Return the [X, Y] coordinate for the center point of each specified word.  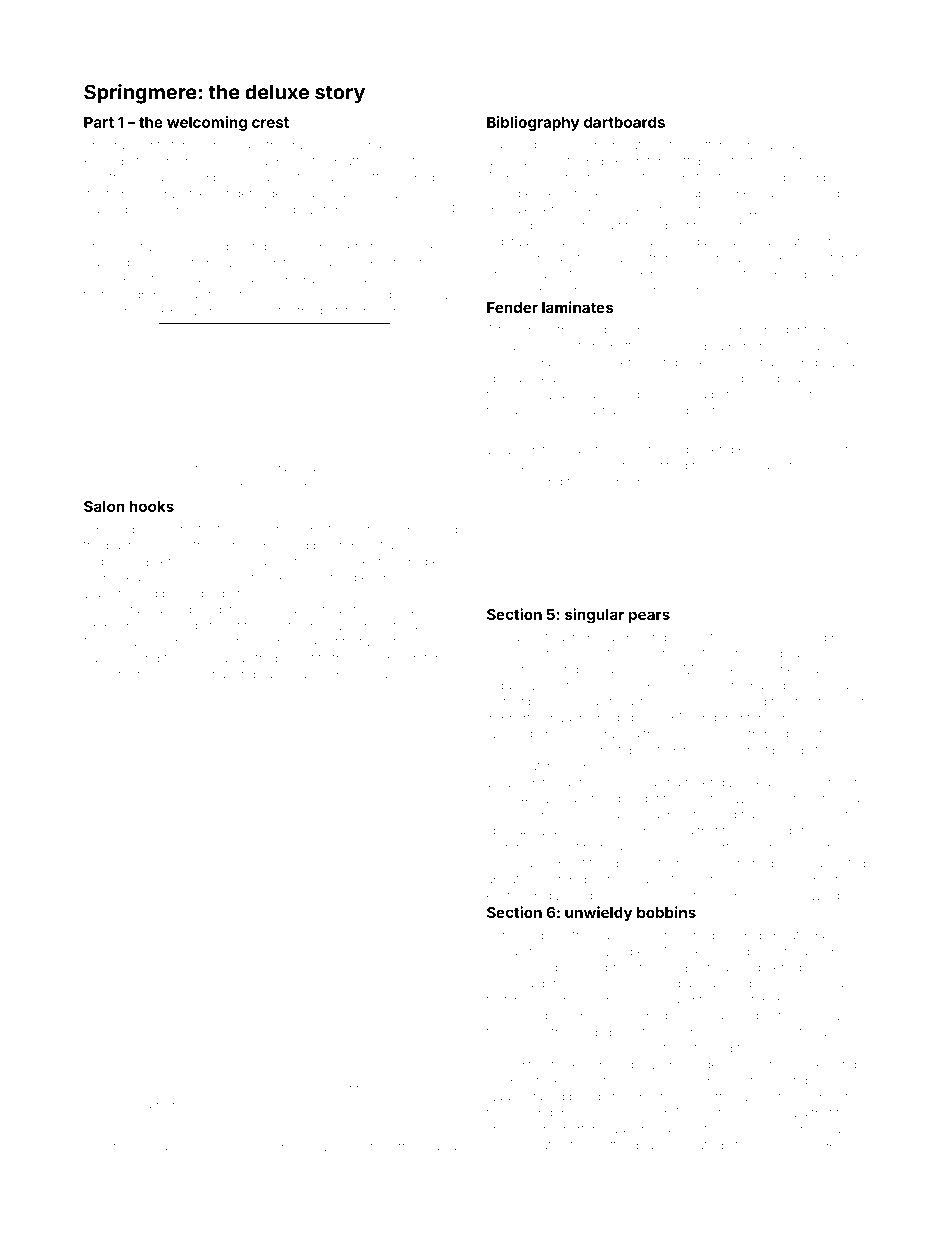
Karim [100, 161]
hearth [552, 378]
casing [741, 244]
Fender [512, 307]
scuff [391, 1146]
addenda [179, 1147]
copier [689, 413]
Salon [104, 506]
